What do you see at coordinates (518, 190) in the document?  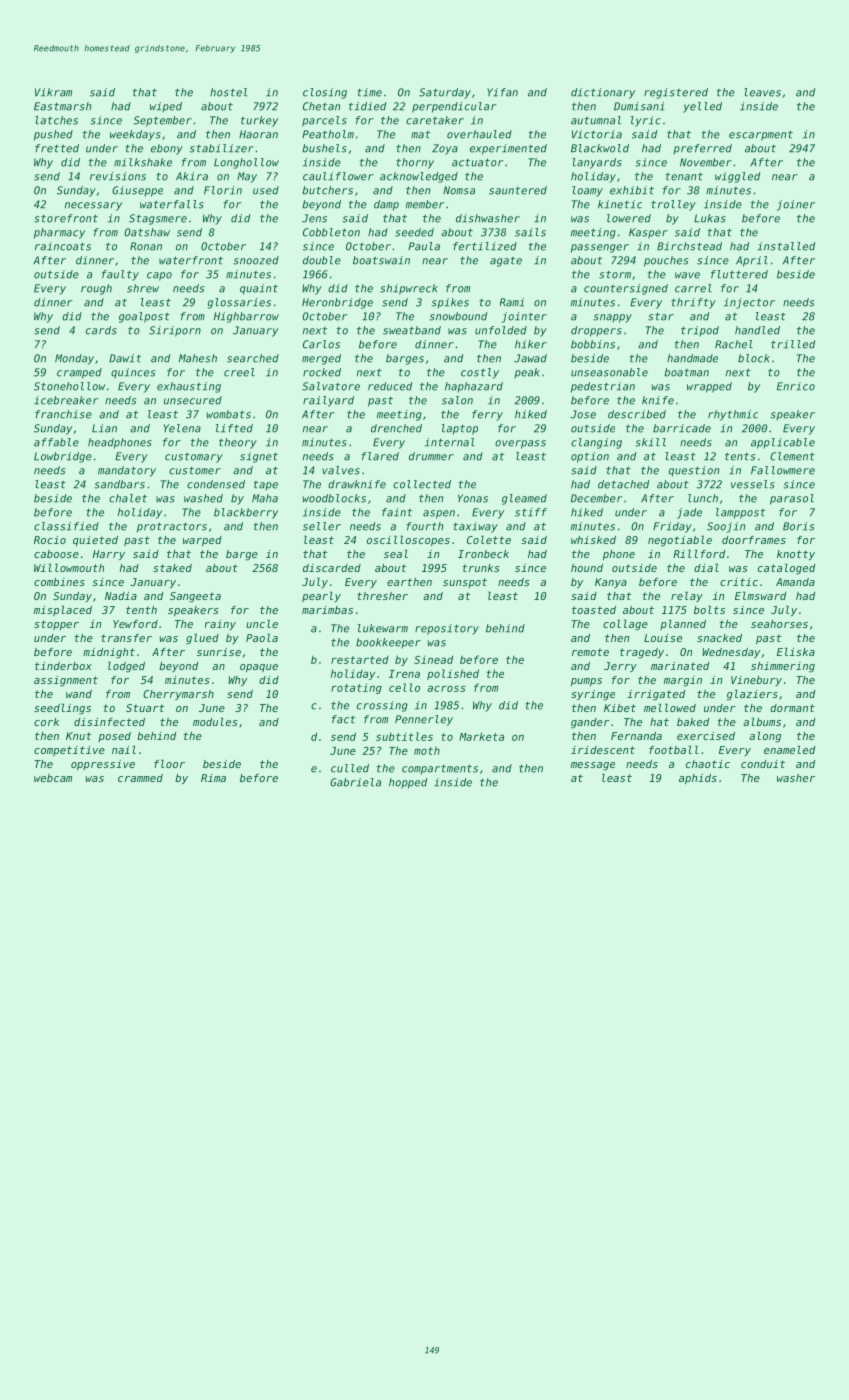 I see `sauntered` at bounding box center [518, 190].
